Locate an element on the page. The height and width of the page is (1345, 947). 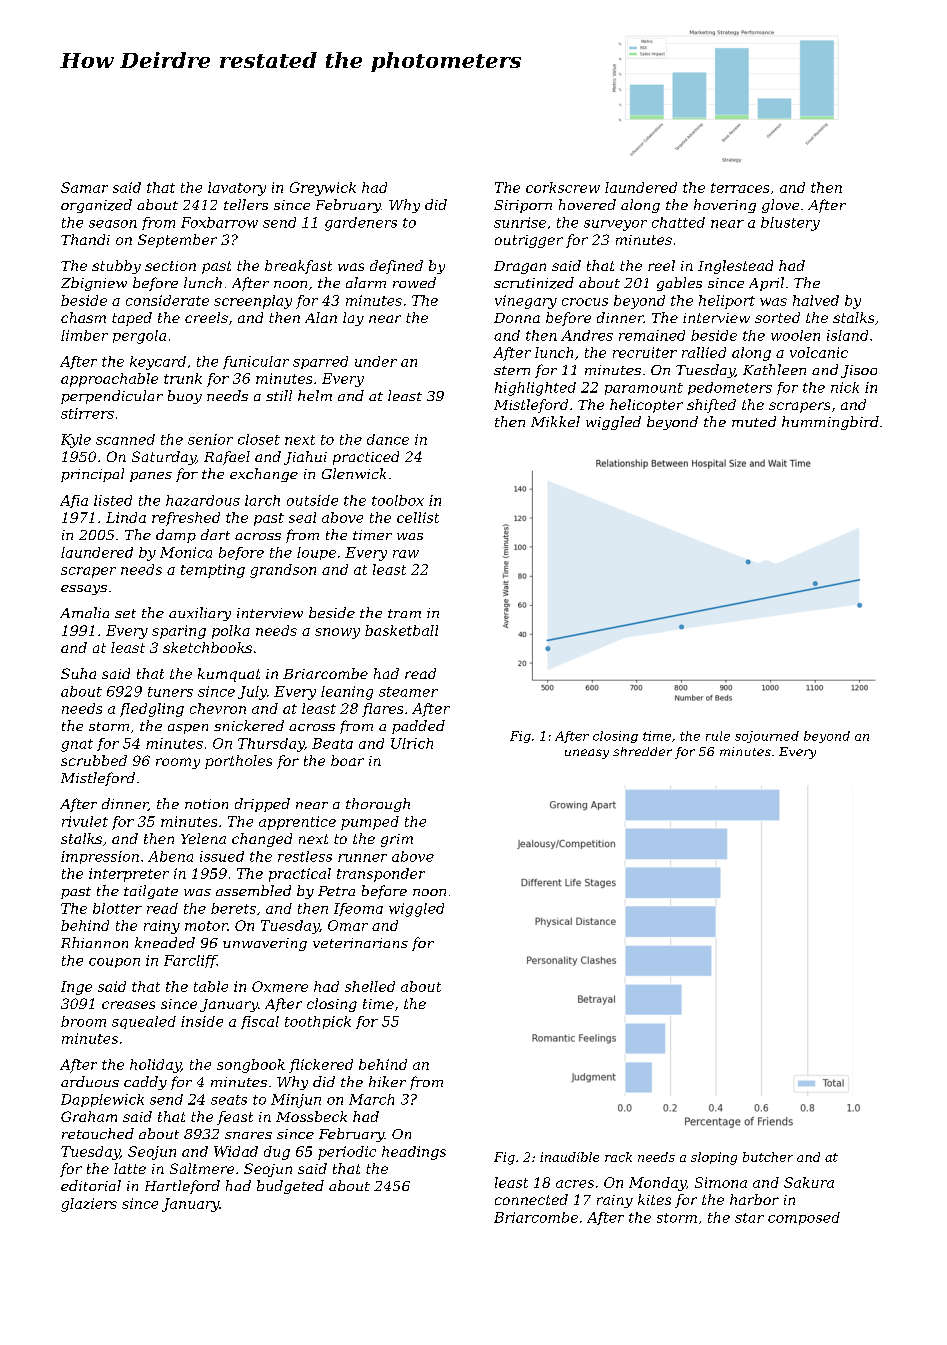
inaudible is located at coordinates (569, 1157).
